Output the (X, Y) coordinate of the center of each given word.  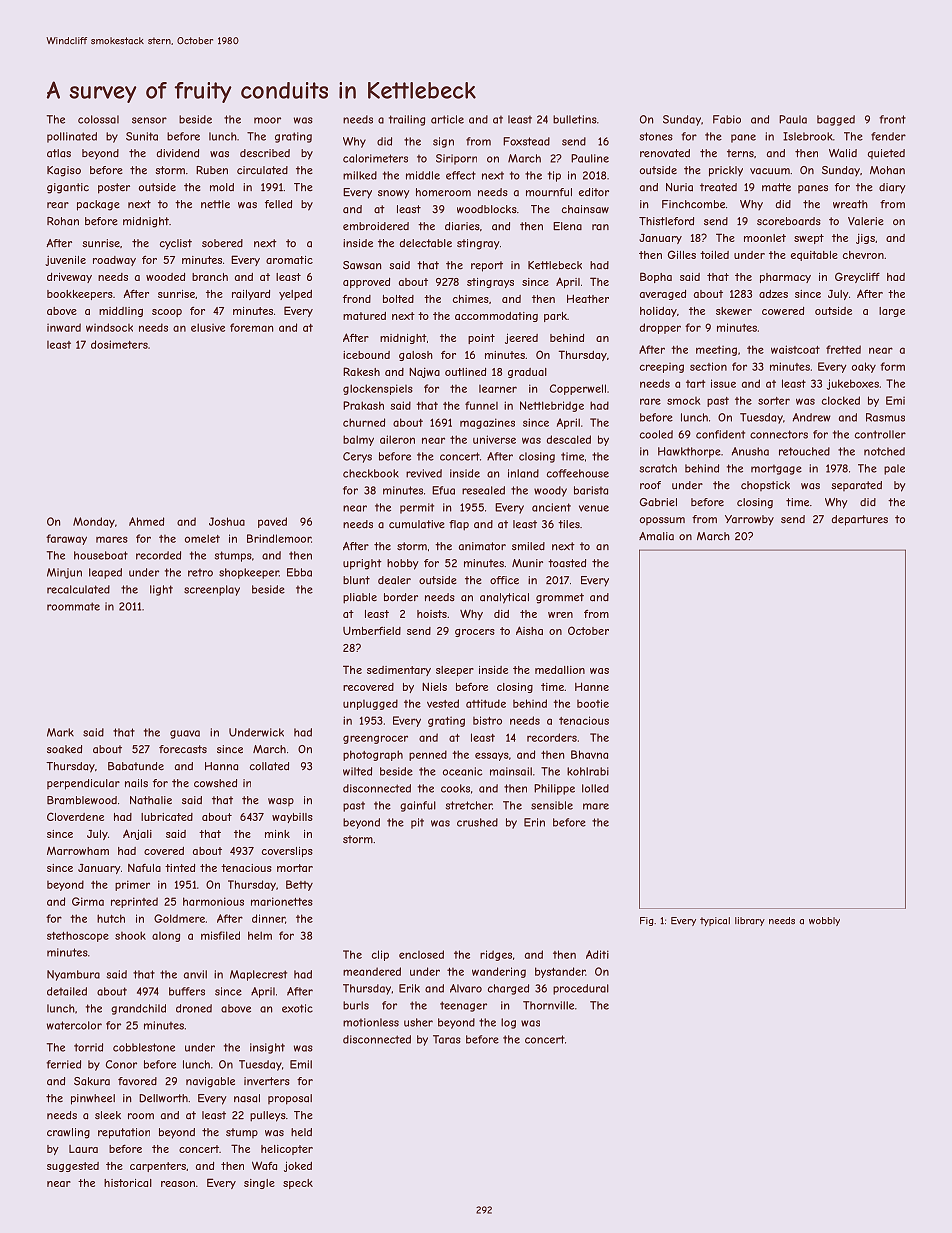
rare (650, 401)
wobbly (824, 921)
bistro (487, 720)
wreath (850, 204)
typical (715, 921)
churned (364, 422)
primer (132, 885)
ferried (63, 1064)
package (98, 205)
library (750, 921)
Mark (60, 732)
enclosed (421, 954)
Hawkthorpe (689, 452)
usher (418, 1022)
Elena (567, 226)
